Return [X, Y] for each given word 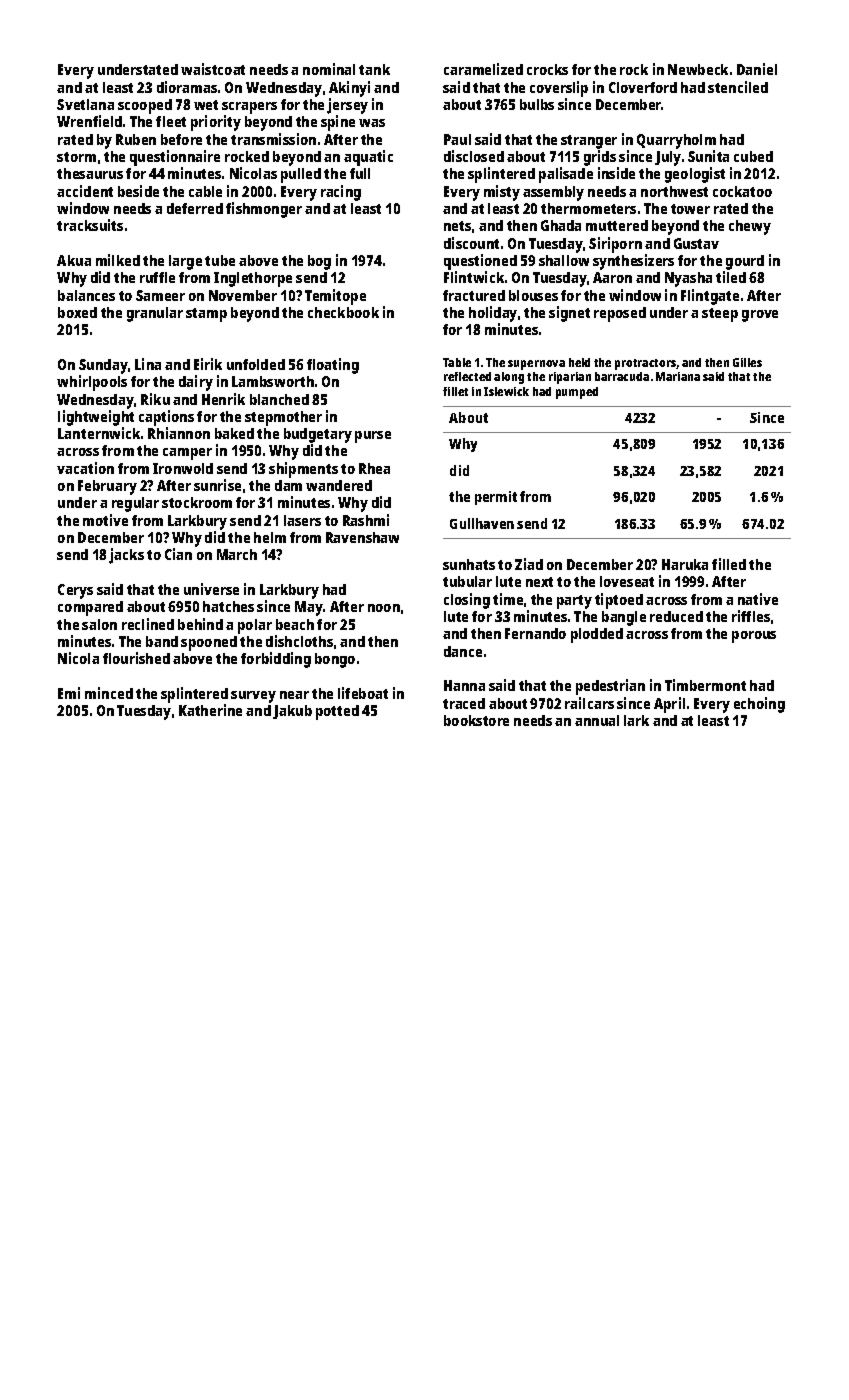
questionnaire [175, 158]
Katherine [210, 710]
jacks [126, 556]
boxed [77, 312]
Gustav [696, 243]
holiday [493, 314]
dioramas [187, 87]
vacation [85, 468]
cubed [753, 156]
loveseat [627, 581]
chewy [750, 227]
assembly [553, 193]
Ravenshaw [362, 537]
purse [373, 437]
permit [496, 498]
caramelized [483, 69]
